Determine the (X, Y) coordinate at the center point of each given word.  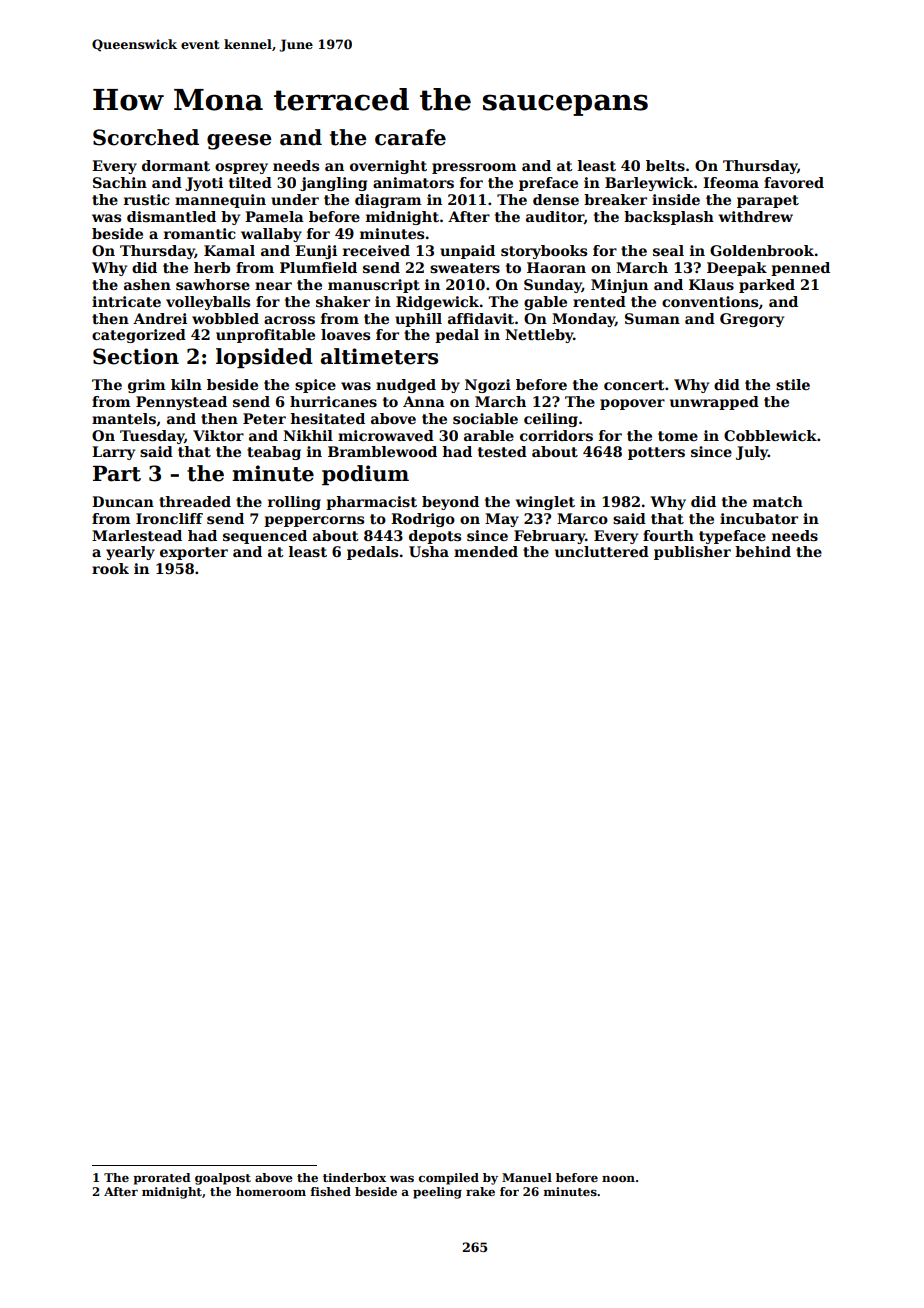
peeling (437, 1193)
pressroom (474, 168)
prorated (162, 1179)
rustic (147, 199)
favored (794, 182)
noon (618, 1178)
